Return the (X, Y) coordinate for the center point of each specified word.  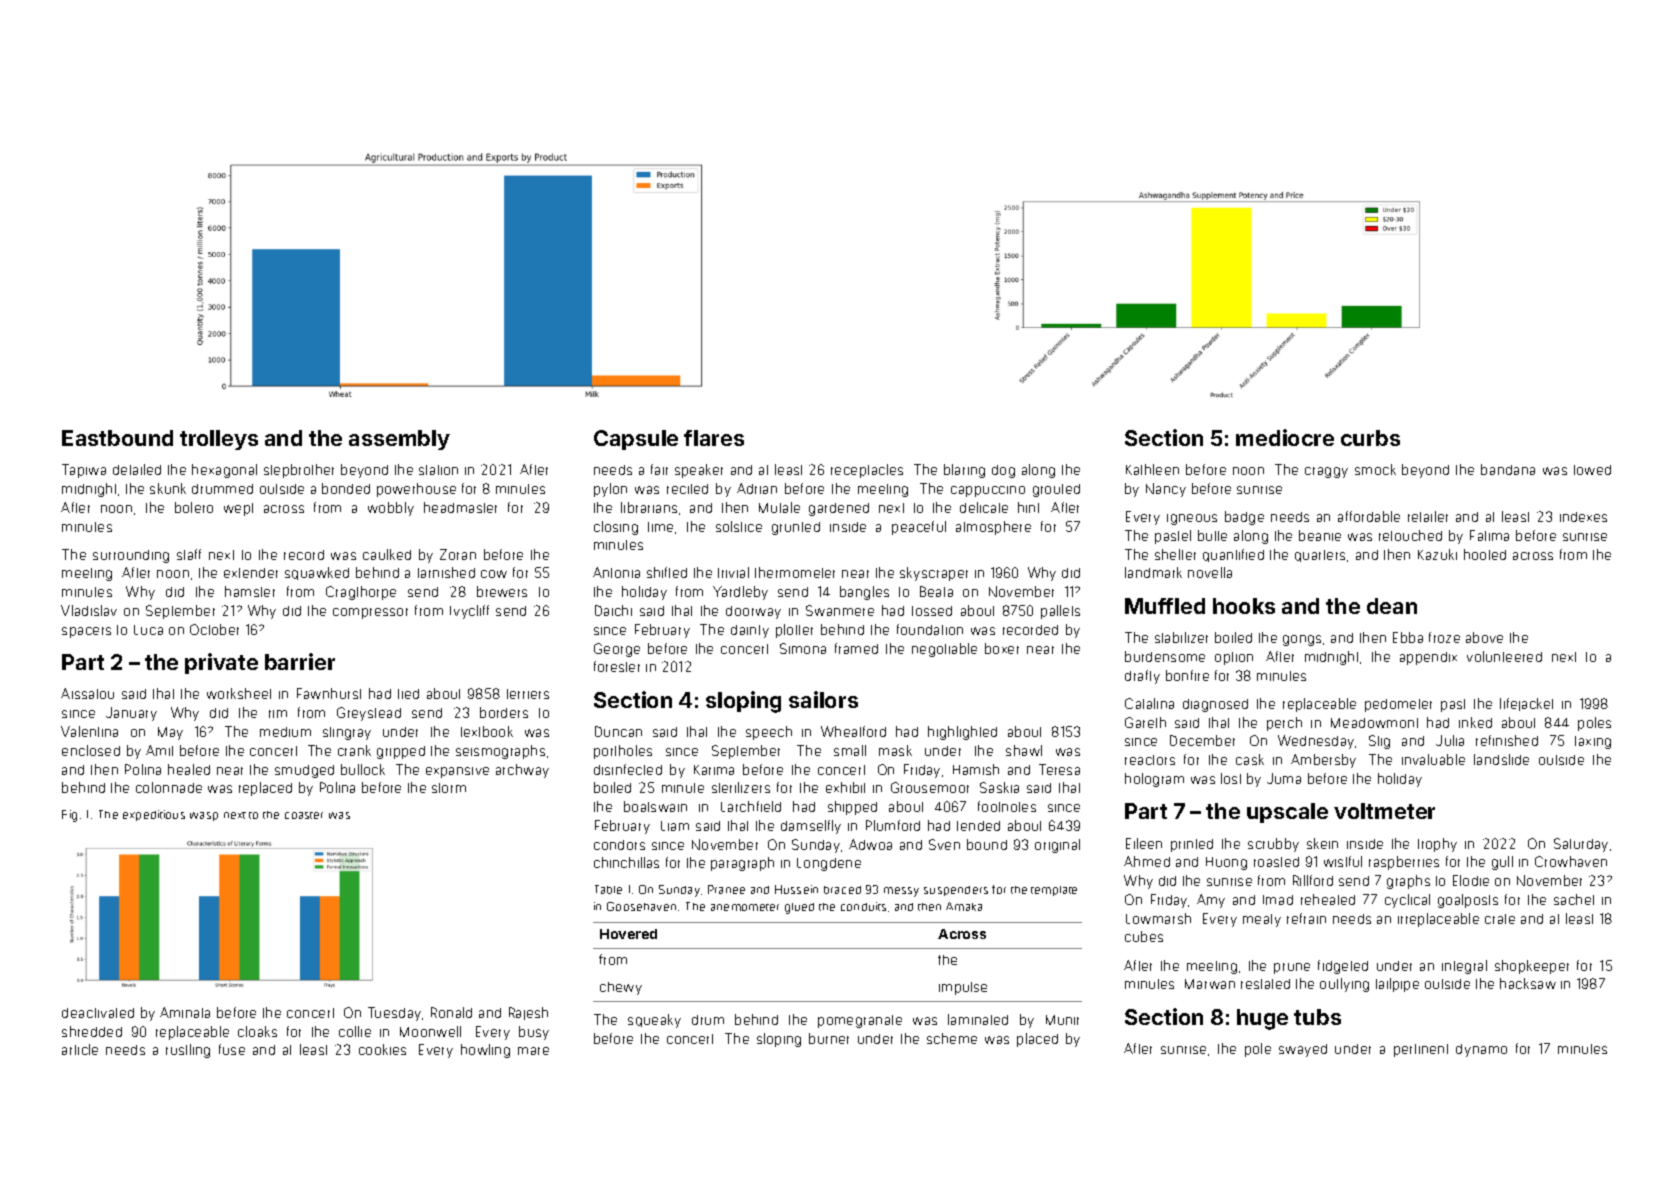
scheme (952, 1038)
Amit (159, 750)
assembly (399, 440)
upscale (1287, 813)
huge (1262, 1019)
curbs (1370, 438)
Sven (944, 844)
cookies (382, 1049)
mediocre (1285, 437)
